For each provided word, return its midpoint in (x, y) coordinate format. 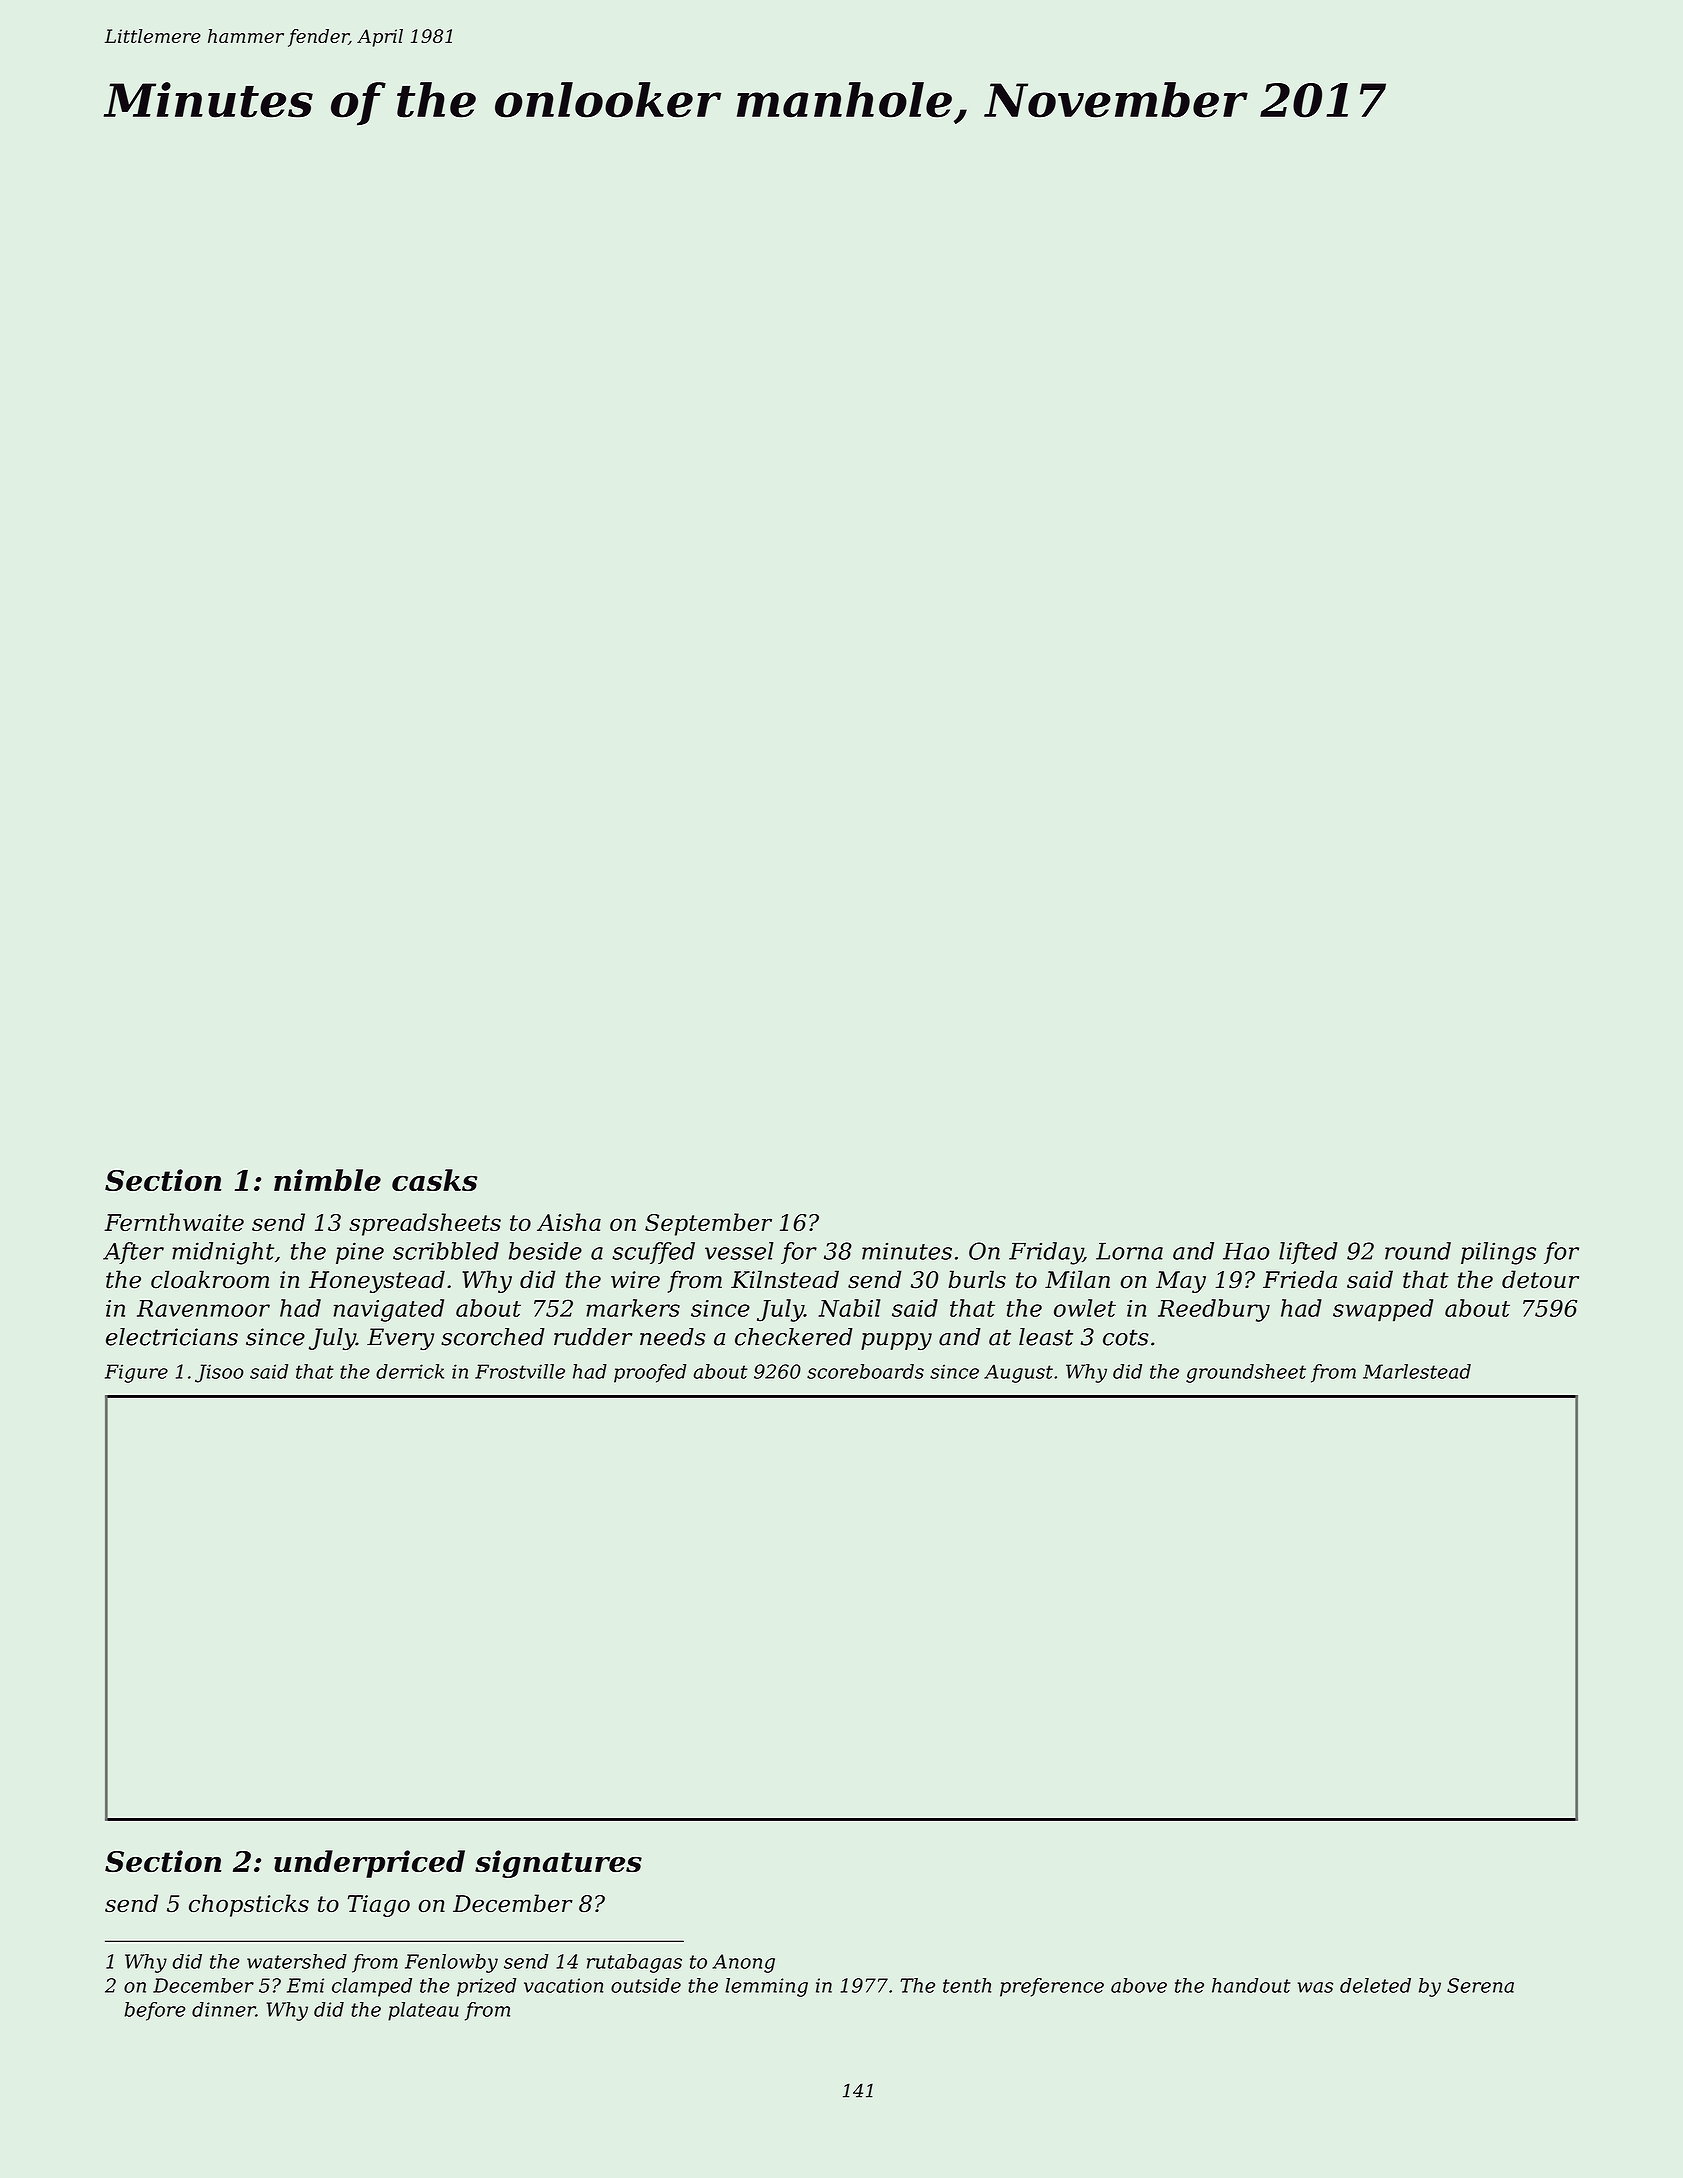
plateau (423, 2011)
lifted (1308, 1253)
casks (434, 1180)
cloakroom (210, 1279)
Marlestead (1417, 1371)
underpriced (369, 1864)
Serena (1480, 1985)
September (708, 1224)
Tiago (379, 1906)
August (1018, 1373)
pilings (1498, 1253)
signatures (558, 1864)
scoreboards (865, 1371)
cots (1126, 1337)
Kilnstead (785, 1279)
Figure (136, 1373)
